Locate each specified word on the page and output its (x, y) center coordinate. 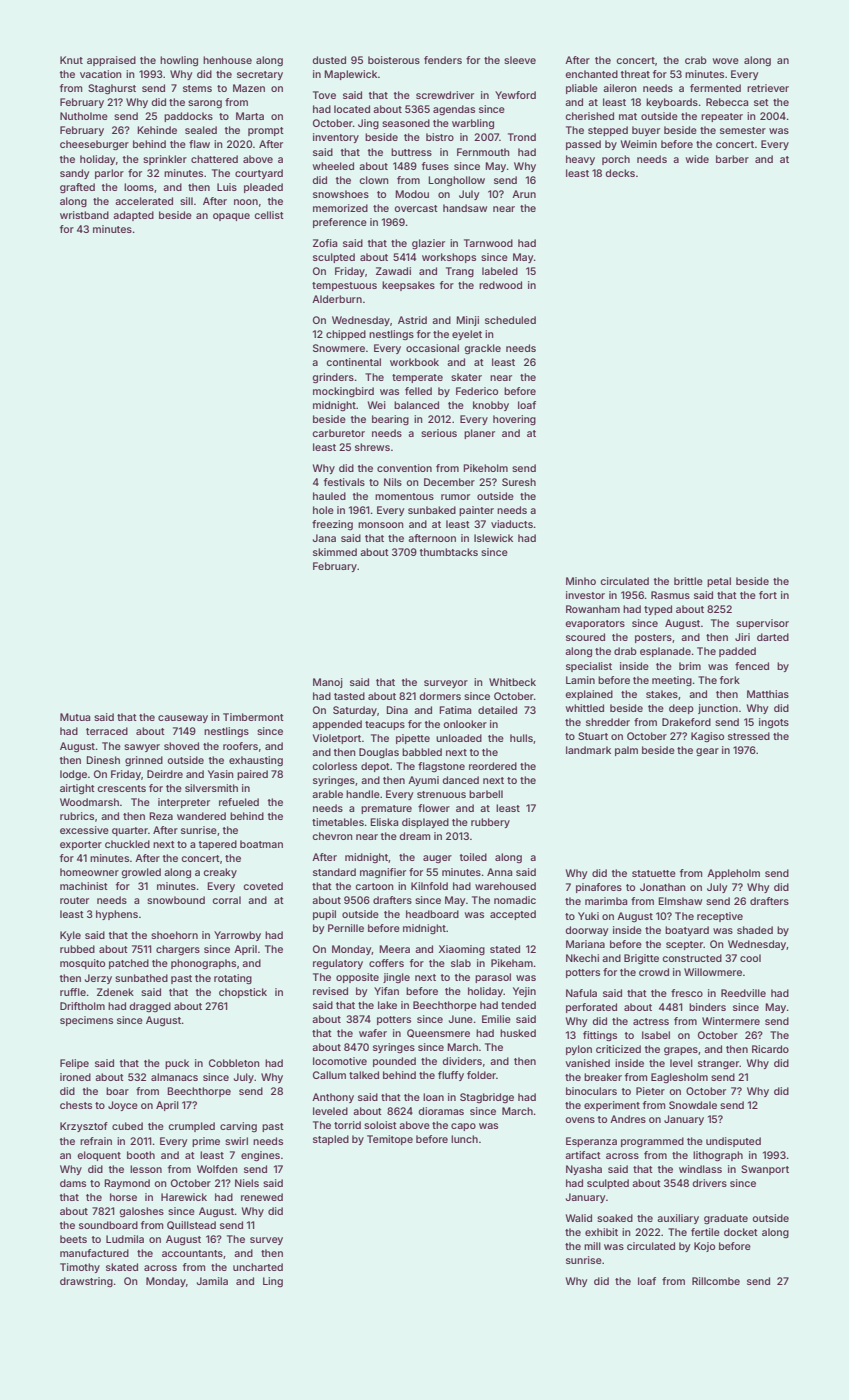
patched (129, 964)
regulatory (338, 964)
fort (768, 595)
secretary (260, 75)
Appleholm (733, 874)
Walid (579, 1218)
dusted (329, 60)
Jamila (212, 1281)
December (449, 482)
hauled (329, 496)
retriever (768, 88)
